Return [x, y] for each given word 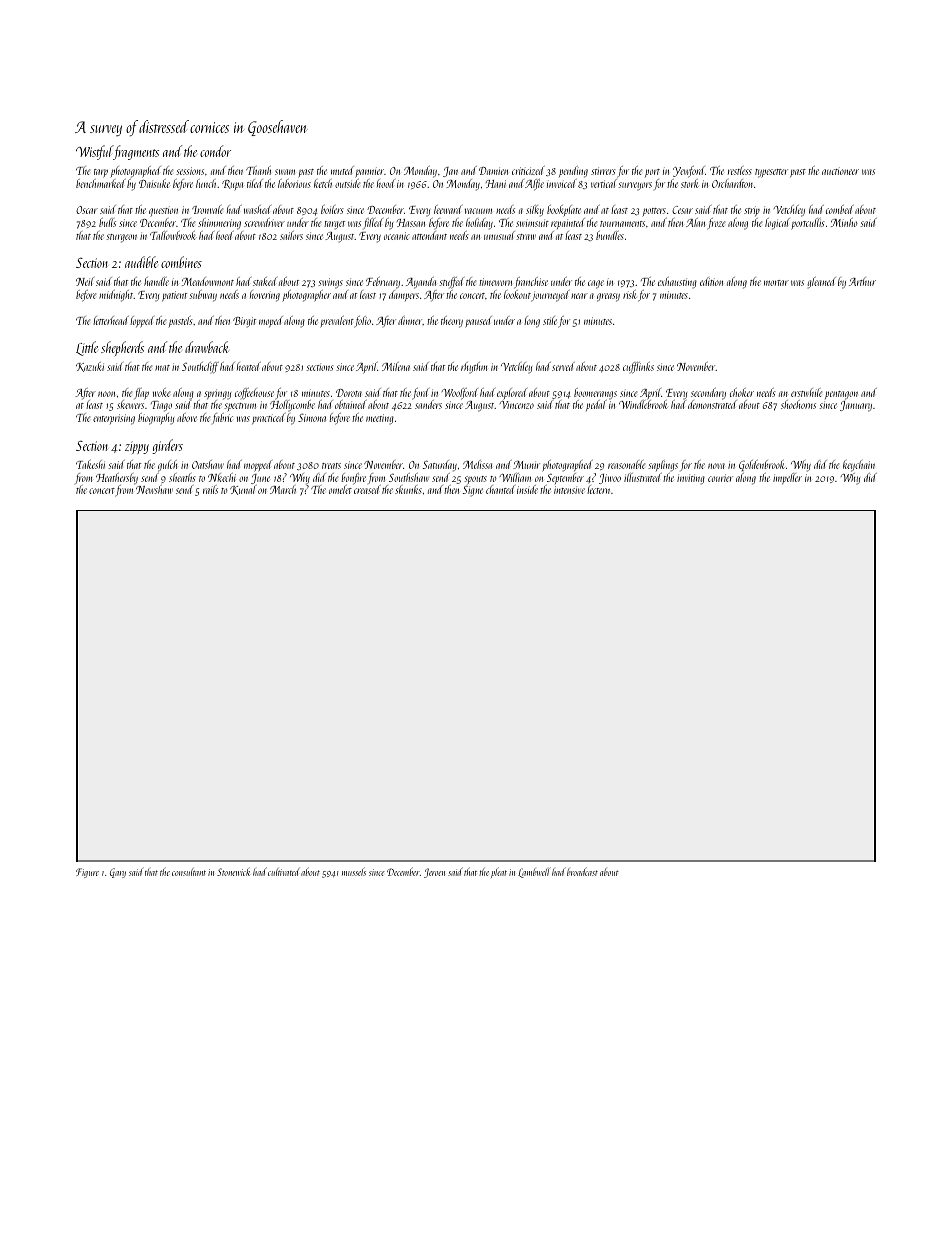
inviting [691, 479]
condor [215, 151]
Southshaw [409, 477]
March [283, 489]
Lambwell [534, 872]
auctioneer [840, 171]
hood [386, 183]
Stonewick [233, 871]
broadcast [582, 871]
